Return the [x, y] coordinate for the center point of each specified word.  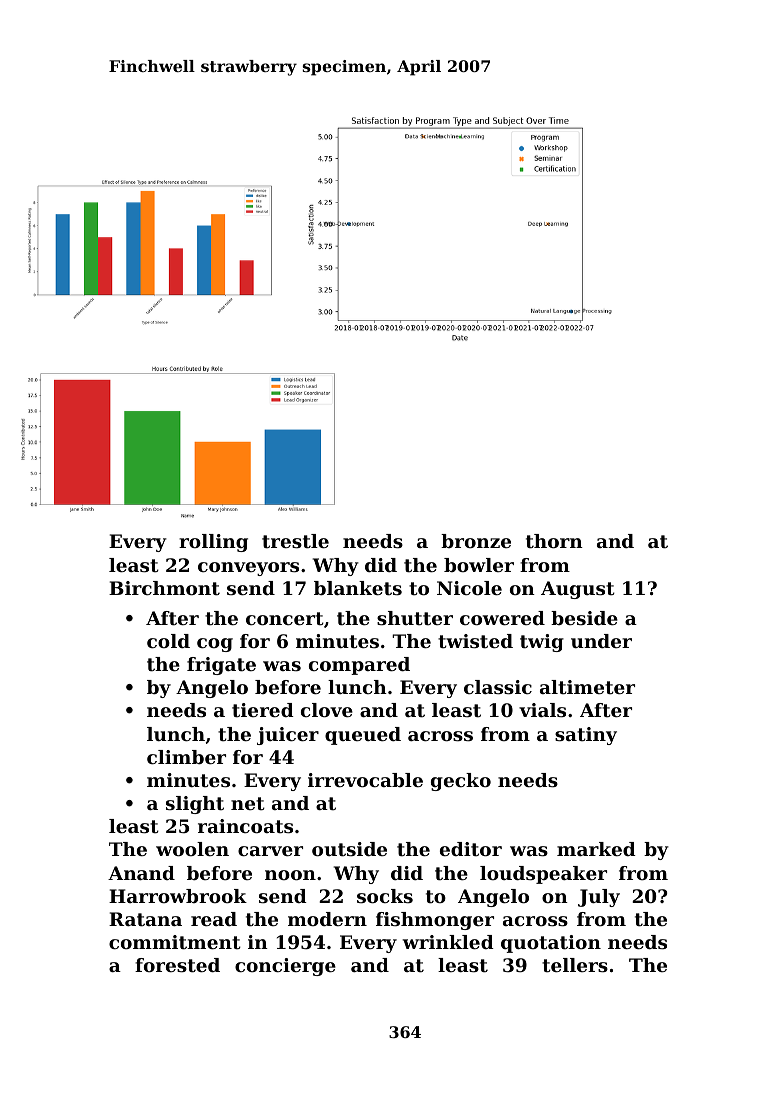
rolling [213, 543]
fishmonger [435, 921]
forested [177, 965]
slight [195, 805]
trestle [295, 541]
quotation [551, 944]
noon [290, 875]
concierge [285, 967]
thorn [554, 541]
